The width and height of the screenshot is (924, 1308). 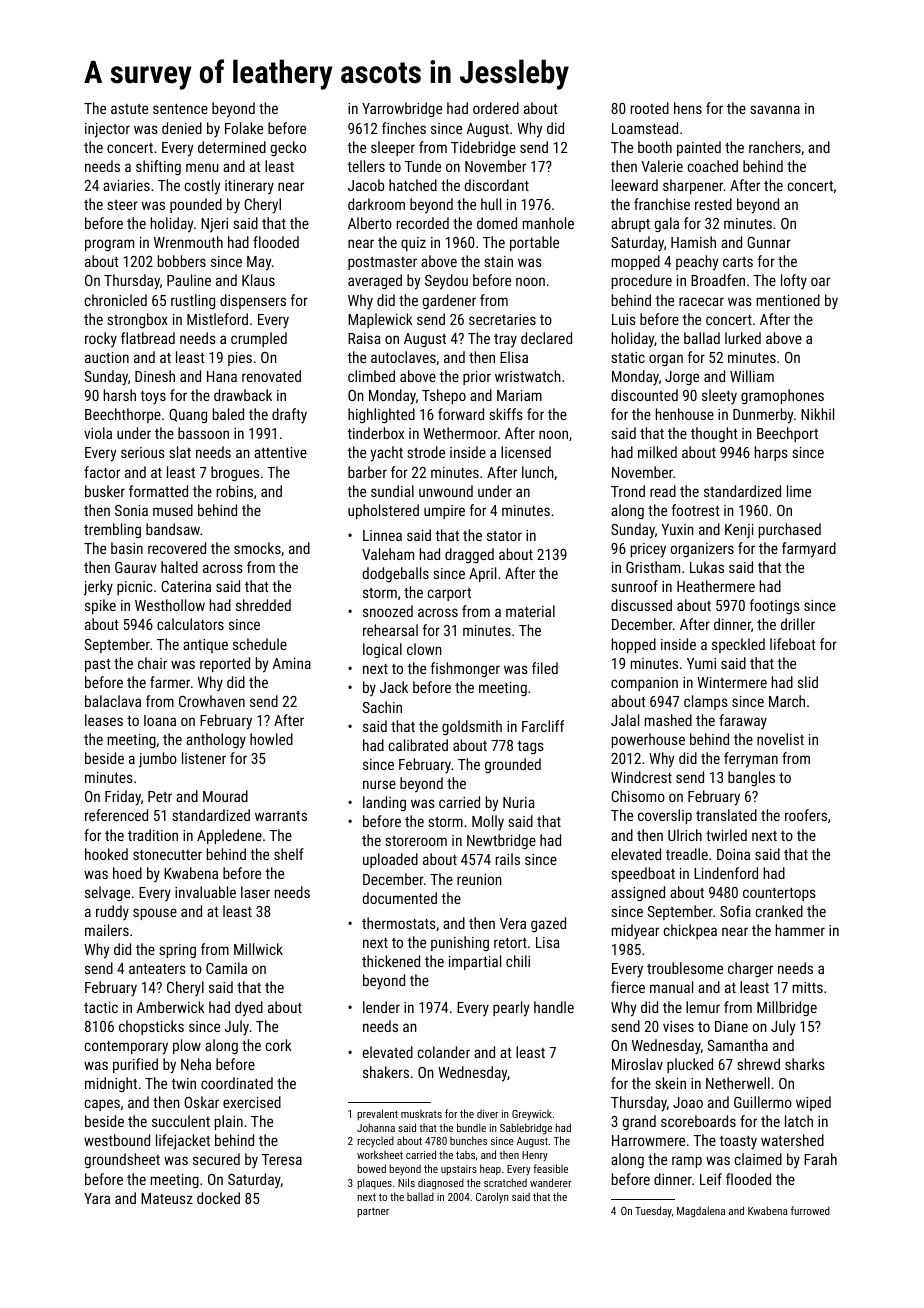 What do you see at coordinates (446, 491) in the screenshot?
I see `unwound` at bounding box center [446, 491].
